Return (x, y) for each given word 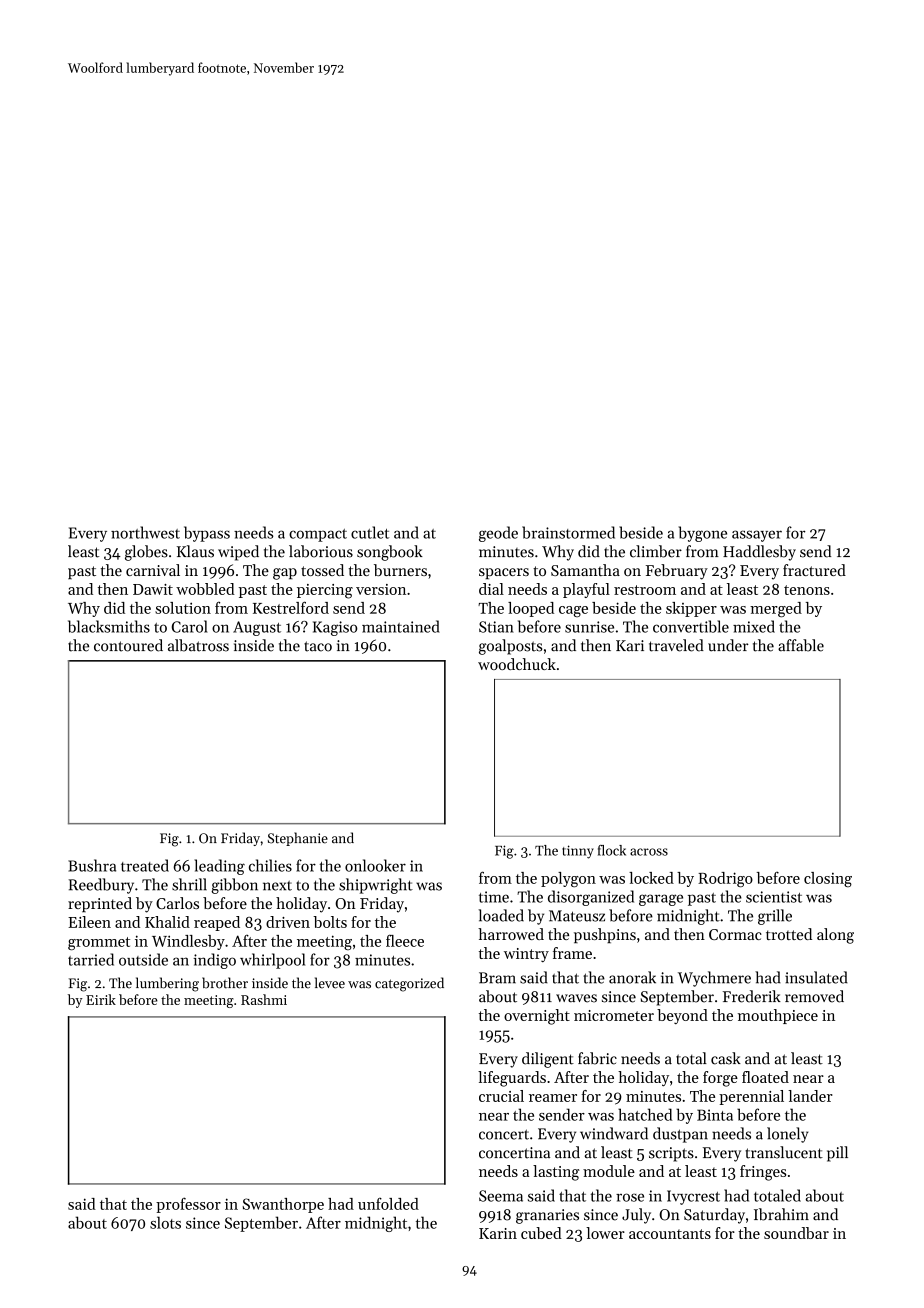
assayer (757, 536)
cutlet (370, 532)
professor (188, 1205)
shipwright (376, 886)
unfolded (388, 1204)
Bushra (92, 865)
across (649, 852)
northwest (145, 532)
